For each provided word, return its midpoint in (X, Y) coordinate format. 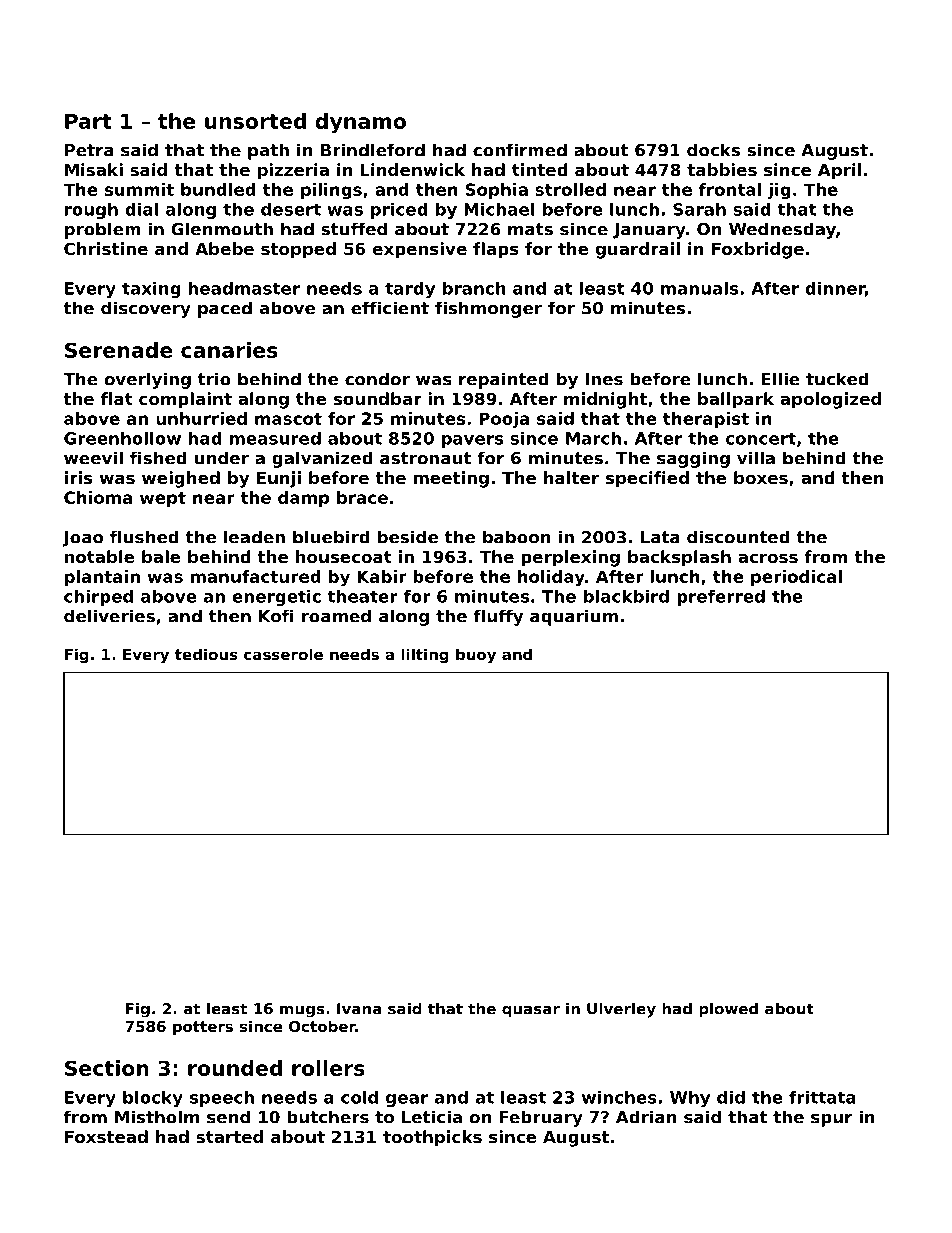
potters (203, 1028)
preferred (721, 598)
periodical (796, 578)
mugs (302, 1012)
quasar (531, 1012)
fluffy (498, 617)
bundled (218, 189)
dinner (835, 289)
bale (161, 556)
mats (530, 229)
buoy (476, 655)
